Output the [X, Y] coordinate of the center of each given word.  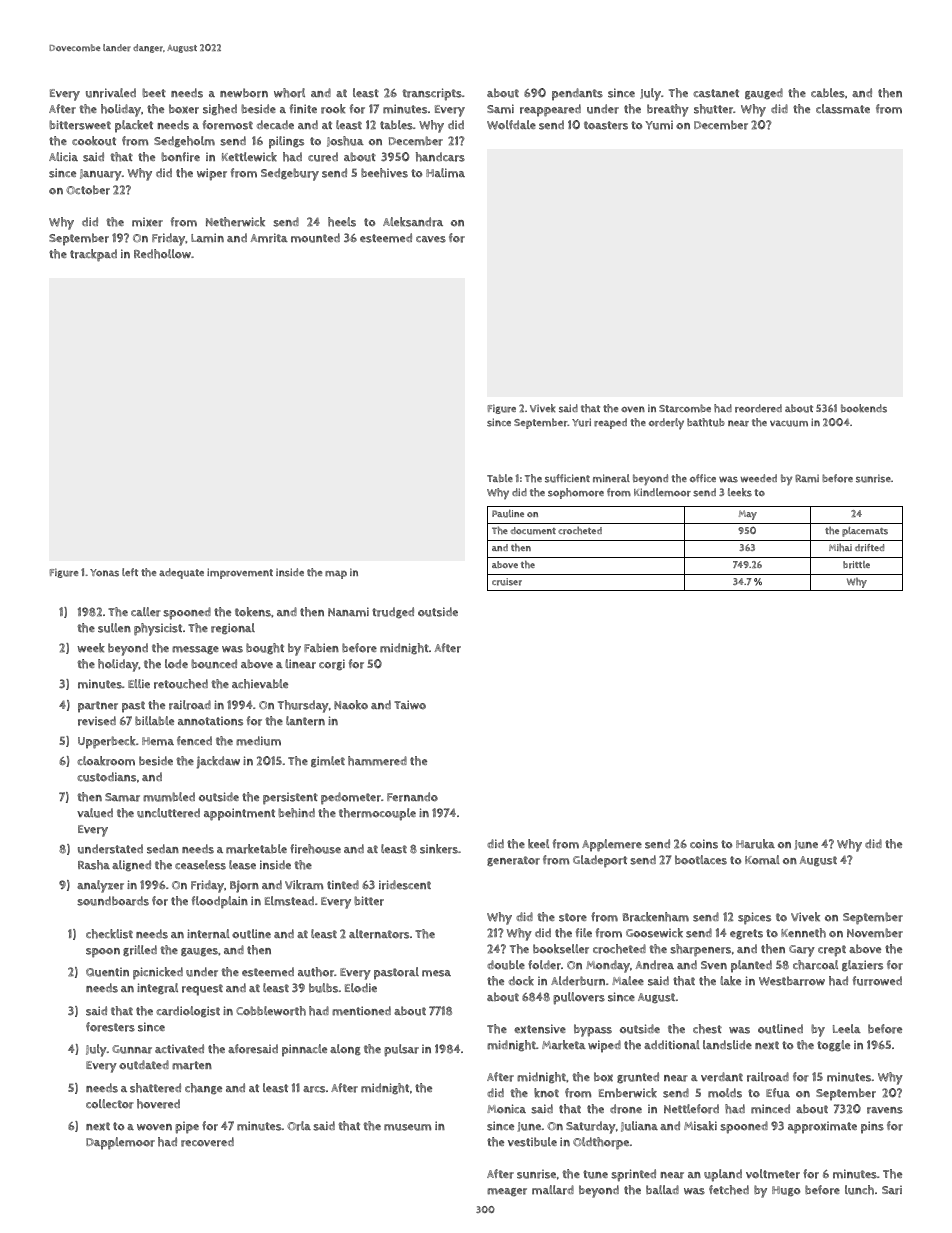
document [533, 531]
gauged [764, 94]
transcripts [432, 94]
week [91, 648]
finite [303, 108]
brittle [856, 565]
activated [179, 1048]
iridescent [405, 885]
